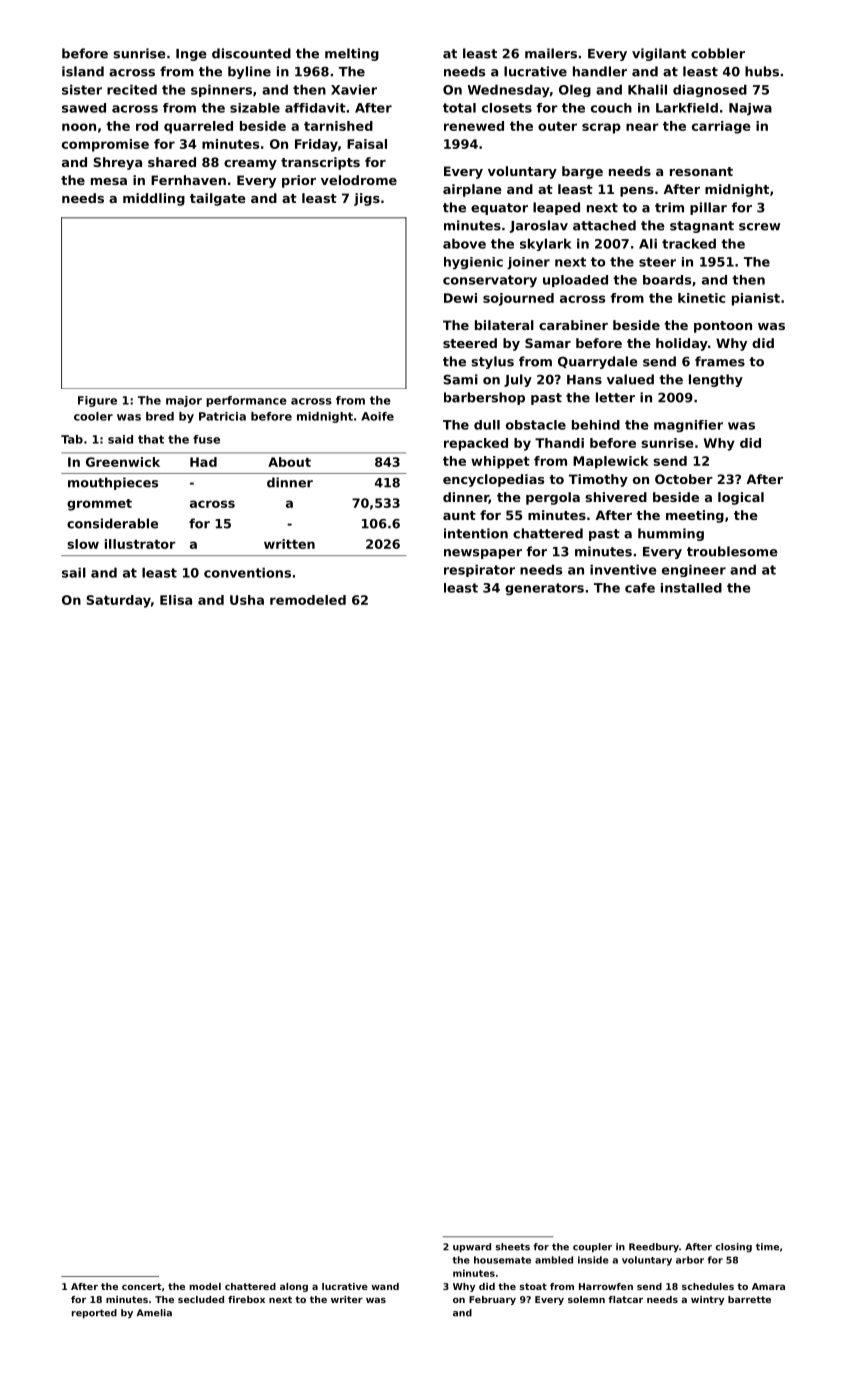 The width and height of the screenshot is (849, 1400). What do you see at coordinates (147, 126) in the screenshot?
I see `rod` at bounding box center [147, 126].
